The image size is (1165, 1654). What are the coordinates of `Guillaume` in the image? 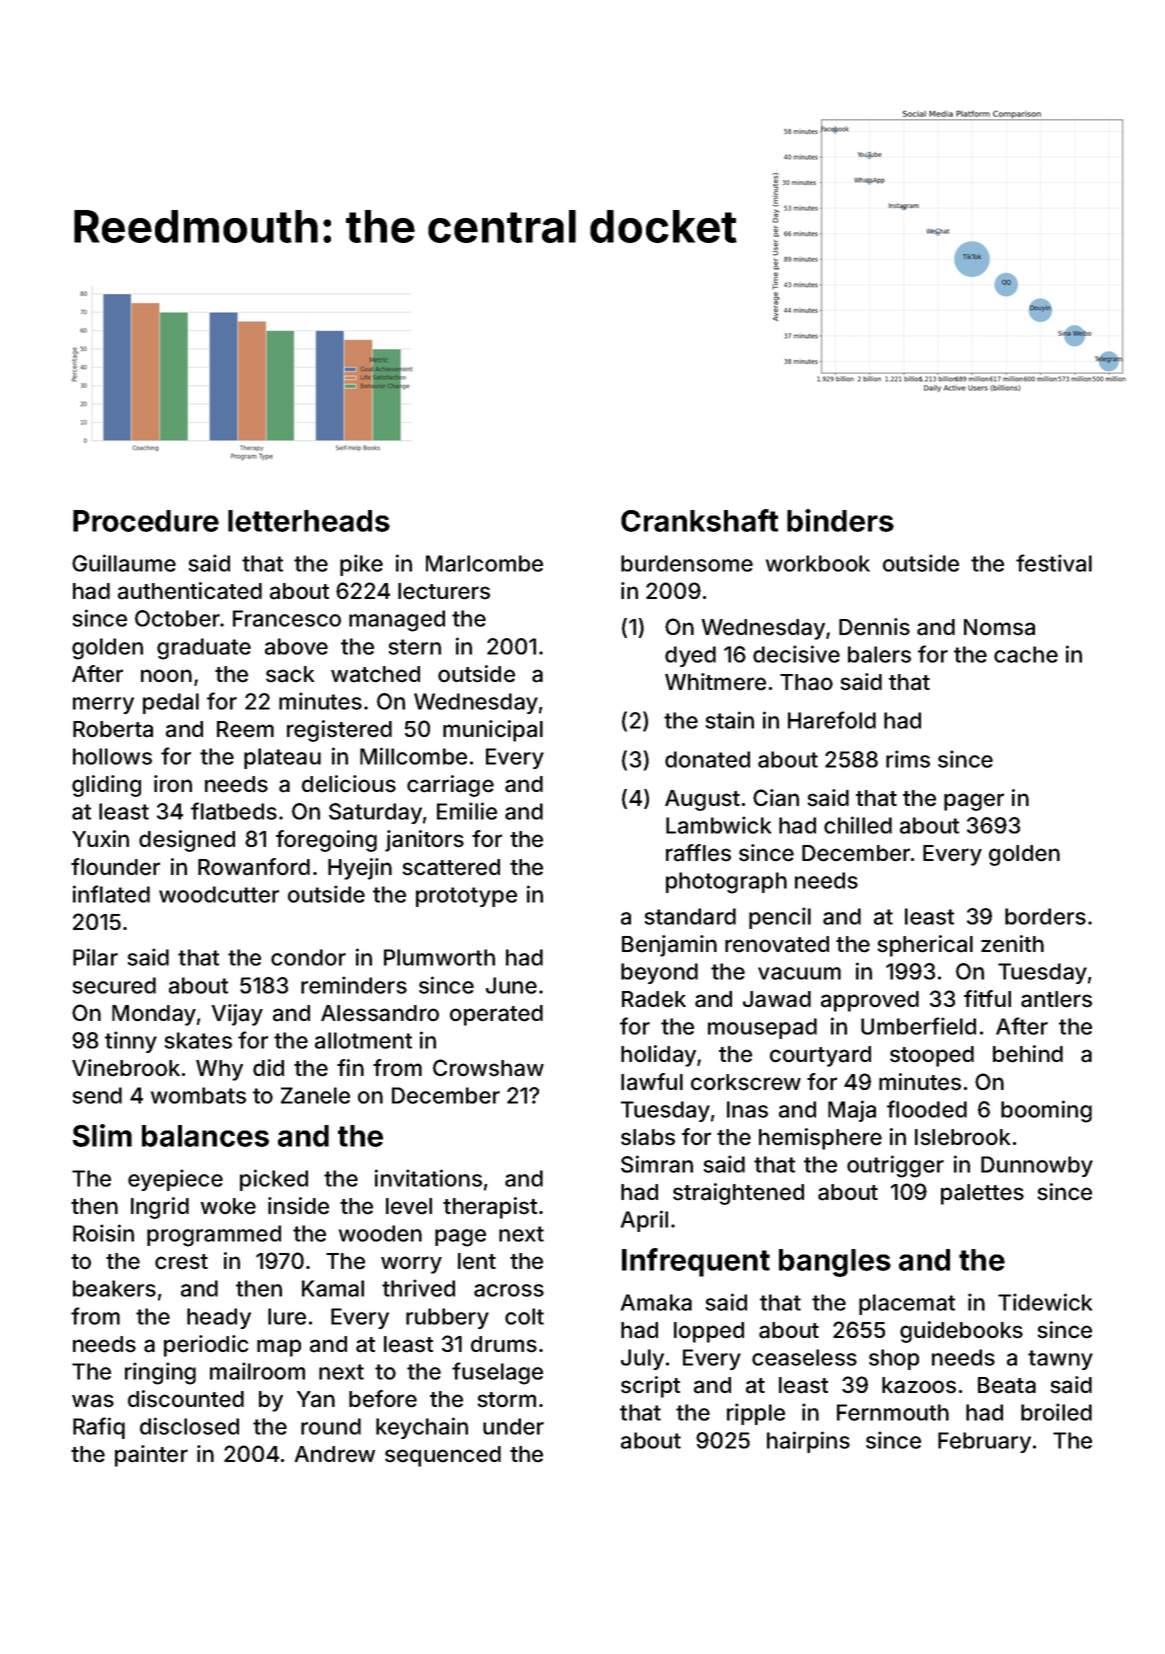 It's located at (124, 563).
